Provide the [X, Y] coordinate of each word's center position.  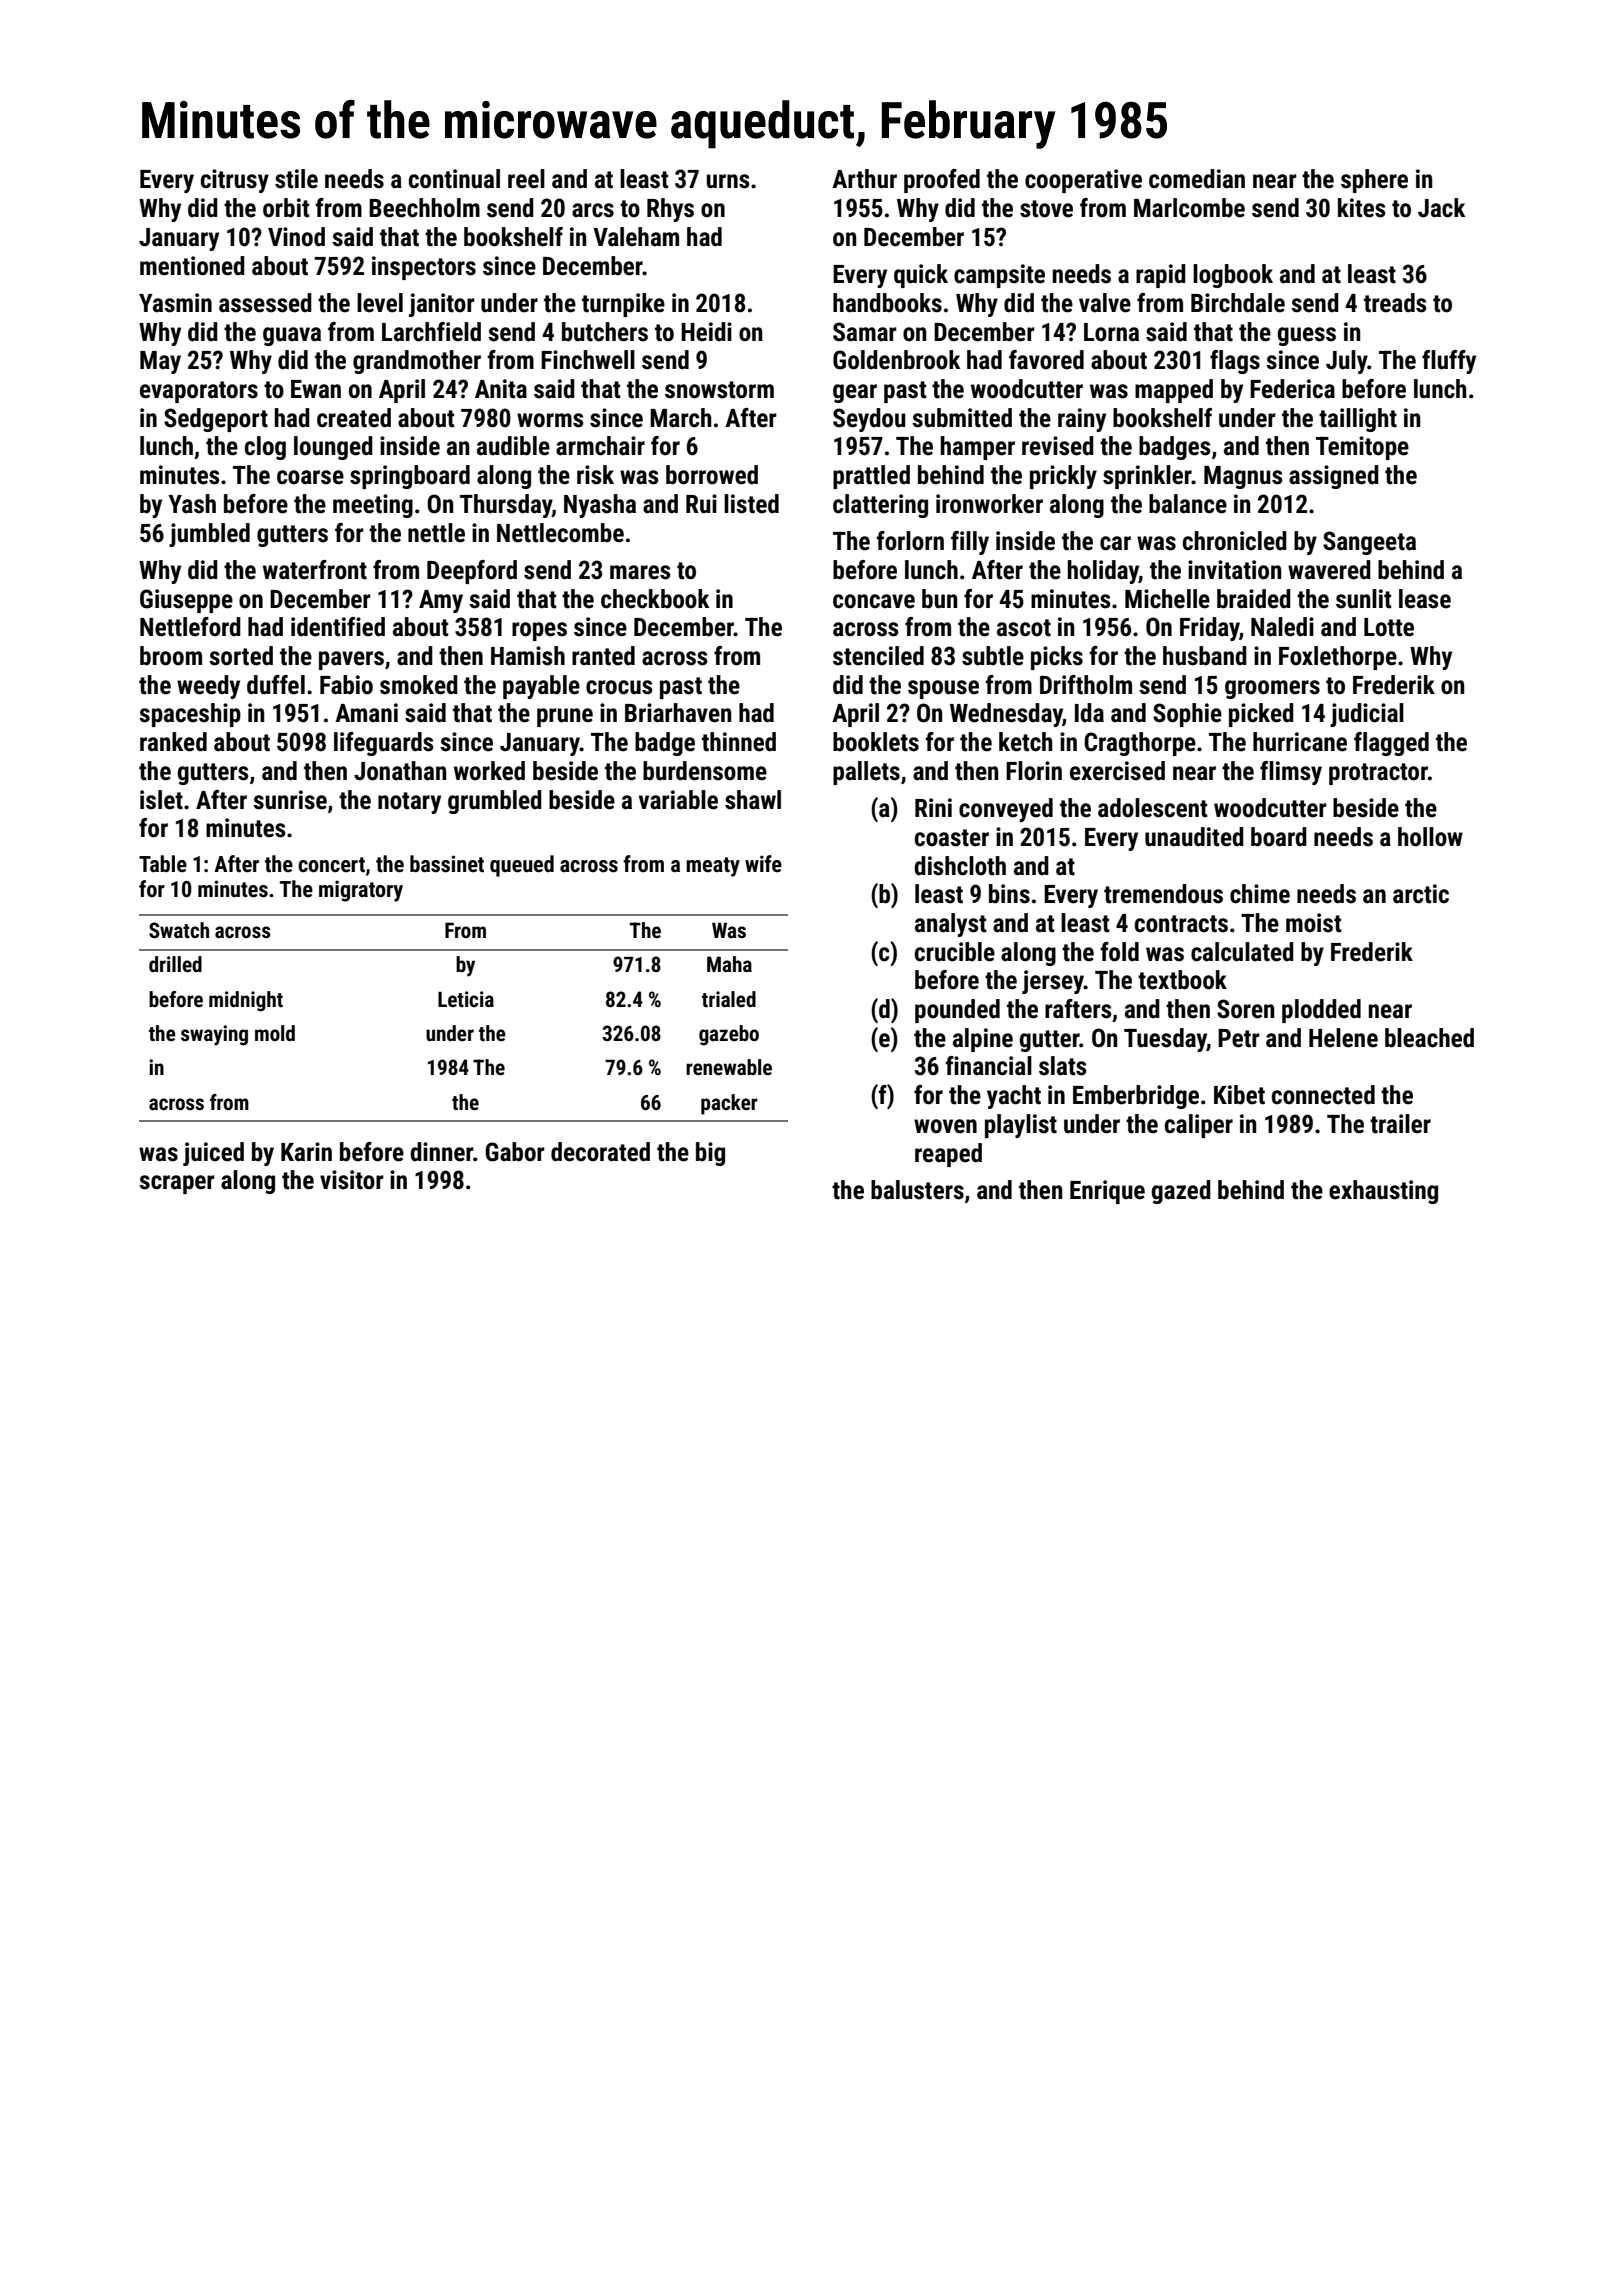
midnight [246, 1001]
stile [296, 179]
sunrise [290, 800]
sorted [241, 656]
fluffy [1449, 362]
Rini [933, 807]
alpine [983, 1040]
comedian [1197, 179]
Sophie [1187, 715]
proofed [942, 181]
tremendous [1163, 894]
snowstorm [719, 390]
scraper [177, 1184]
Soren [1245, 1009]
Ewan [316, 389]
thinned [739, 742]
